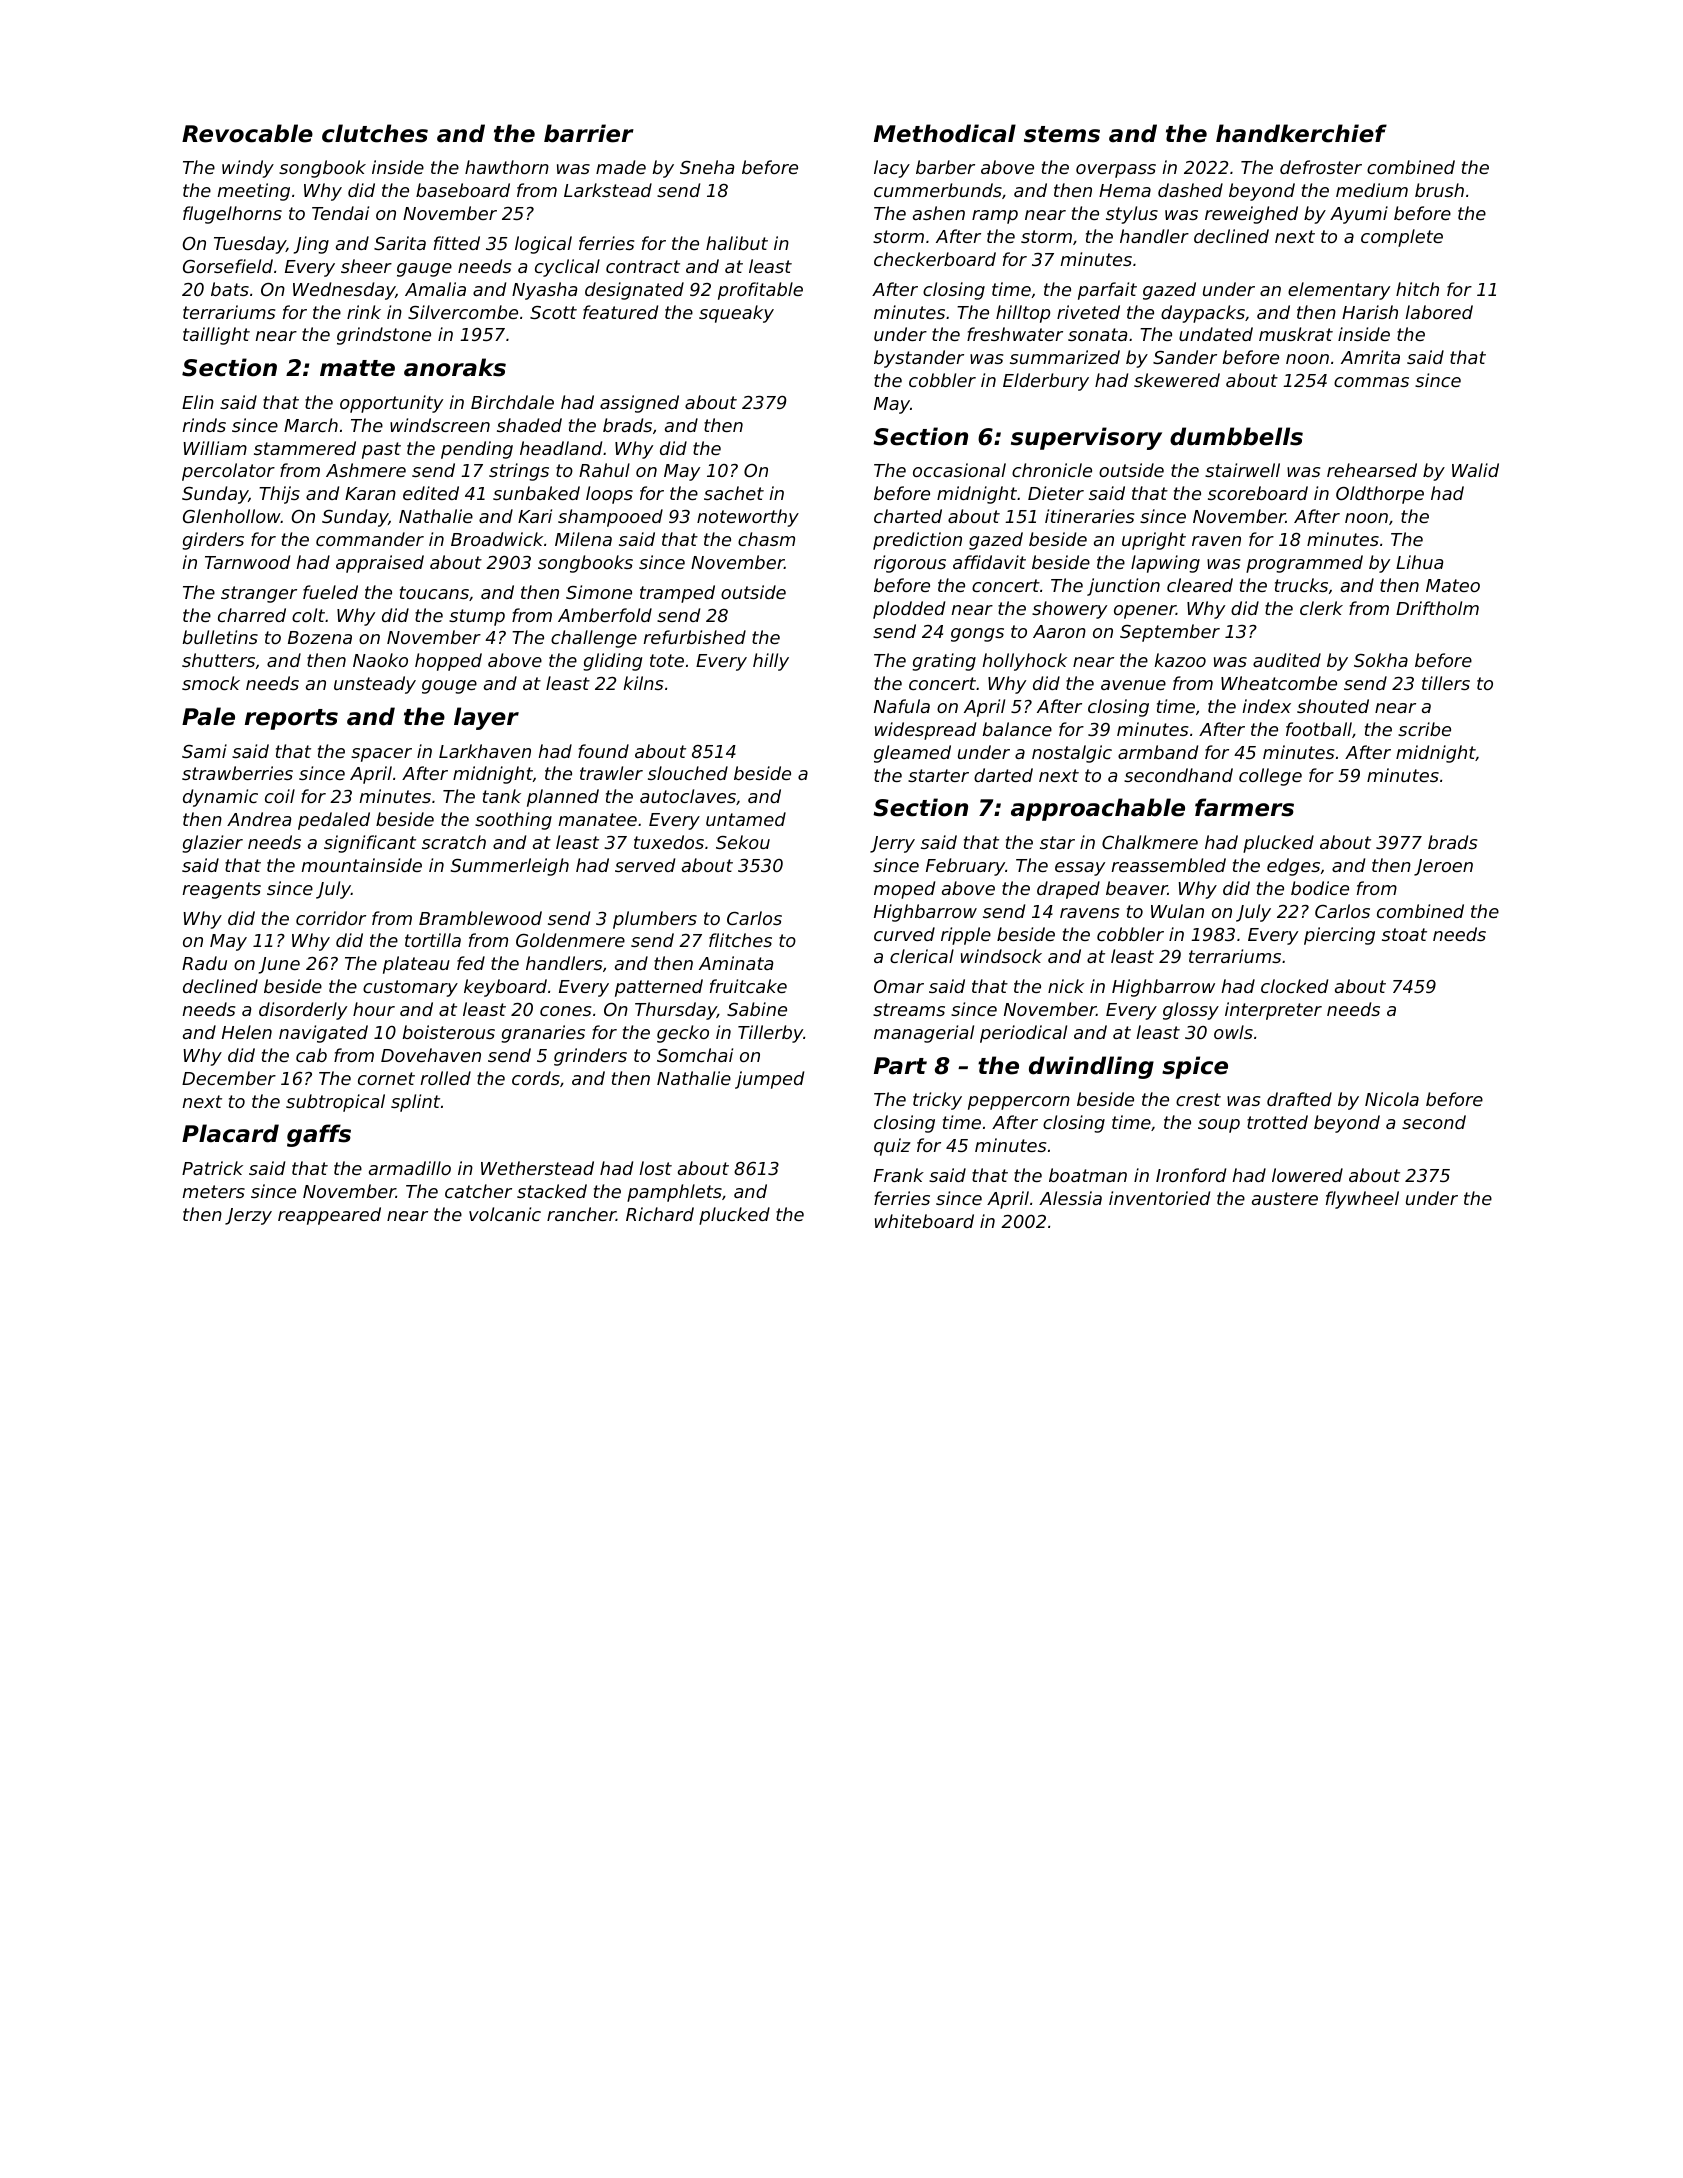 The image size is (1683, 2178). What do you see at coordinates (212, 1168) in the screenshot?
I see `Patrick` at bounding box center [212, 1168].
